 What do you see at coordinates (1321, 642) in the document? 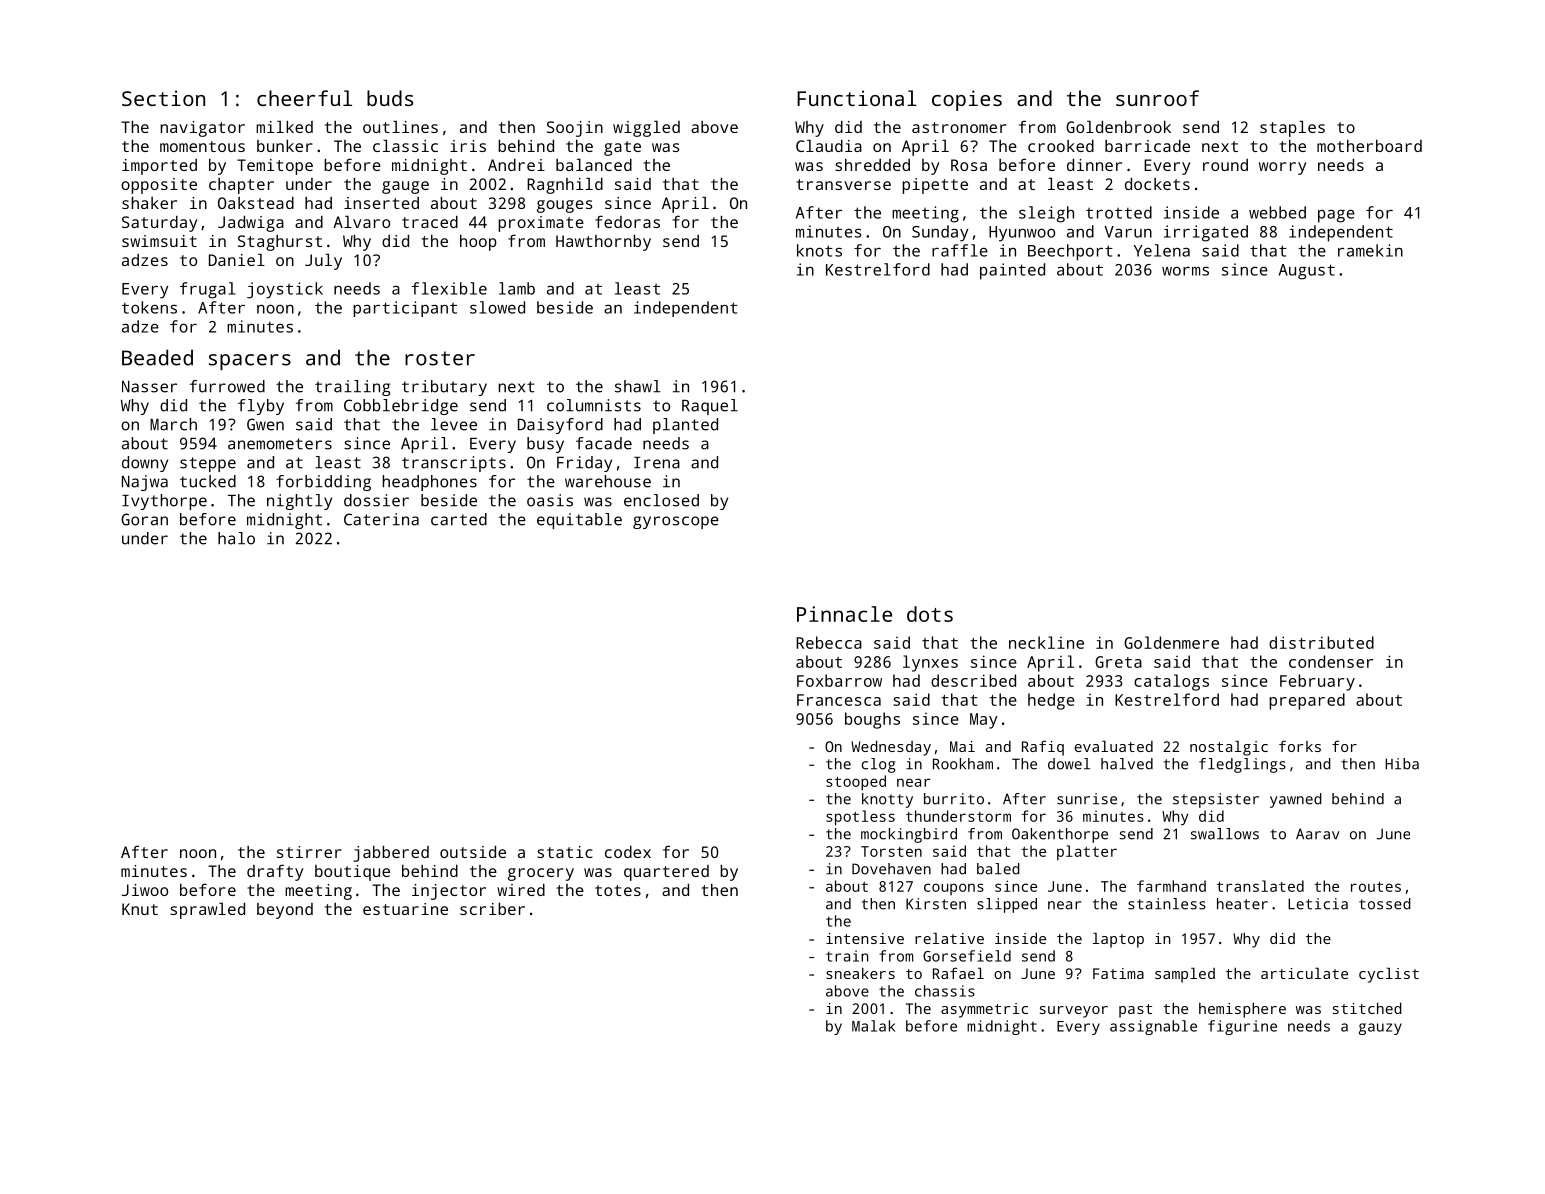
I see `distributed` at bounding box center [1321, 642].
